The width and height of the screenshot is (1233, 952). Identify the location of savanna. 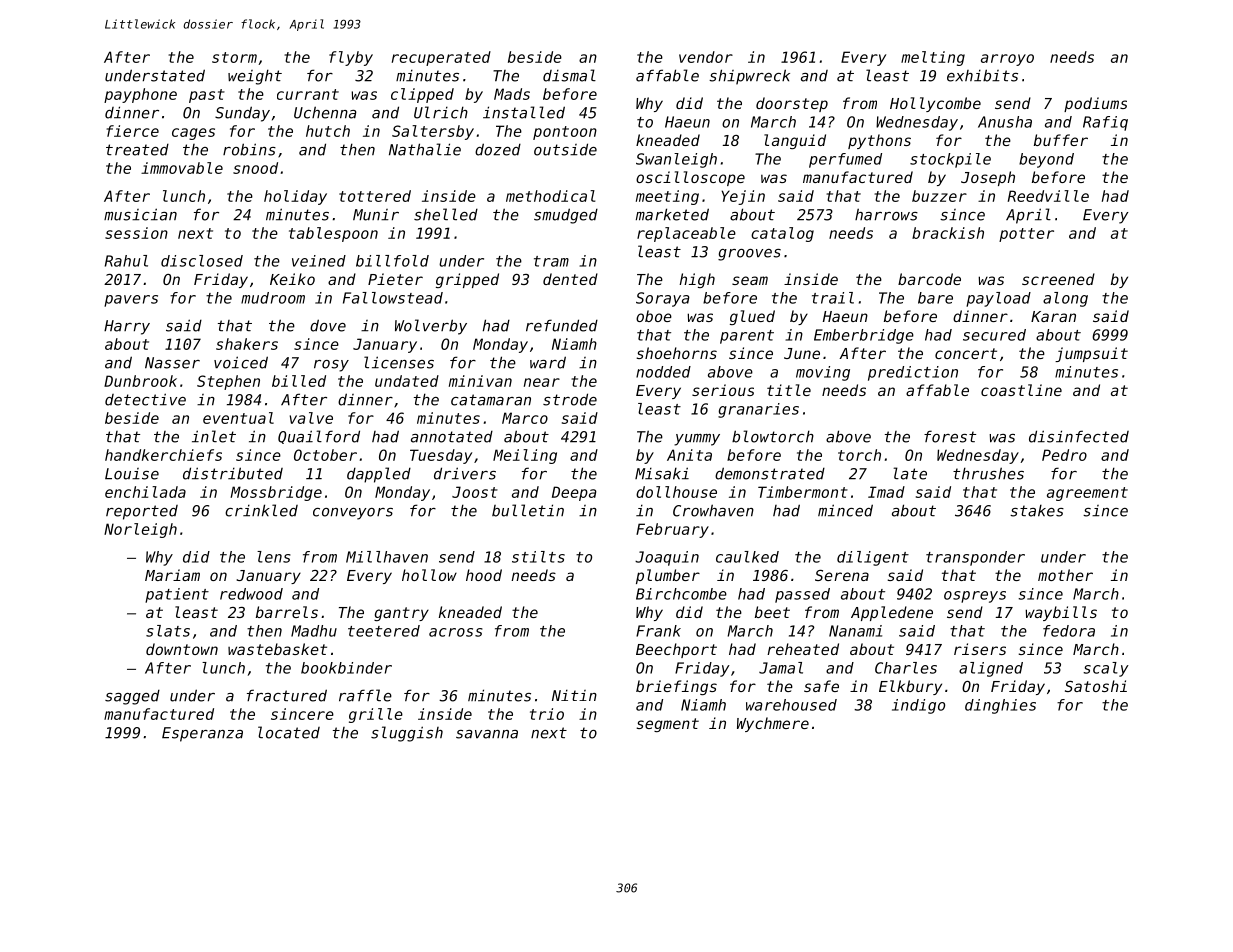
(487, 734).
